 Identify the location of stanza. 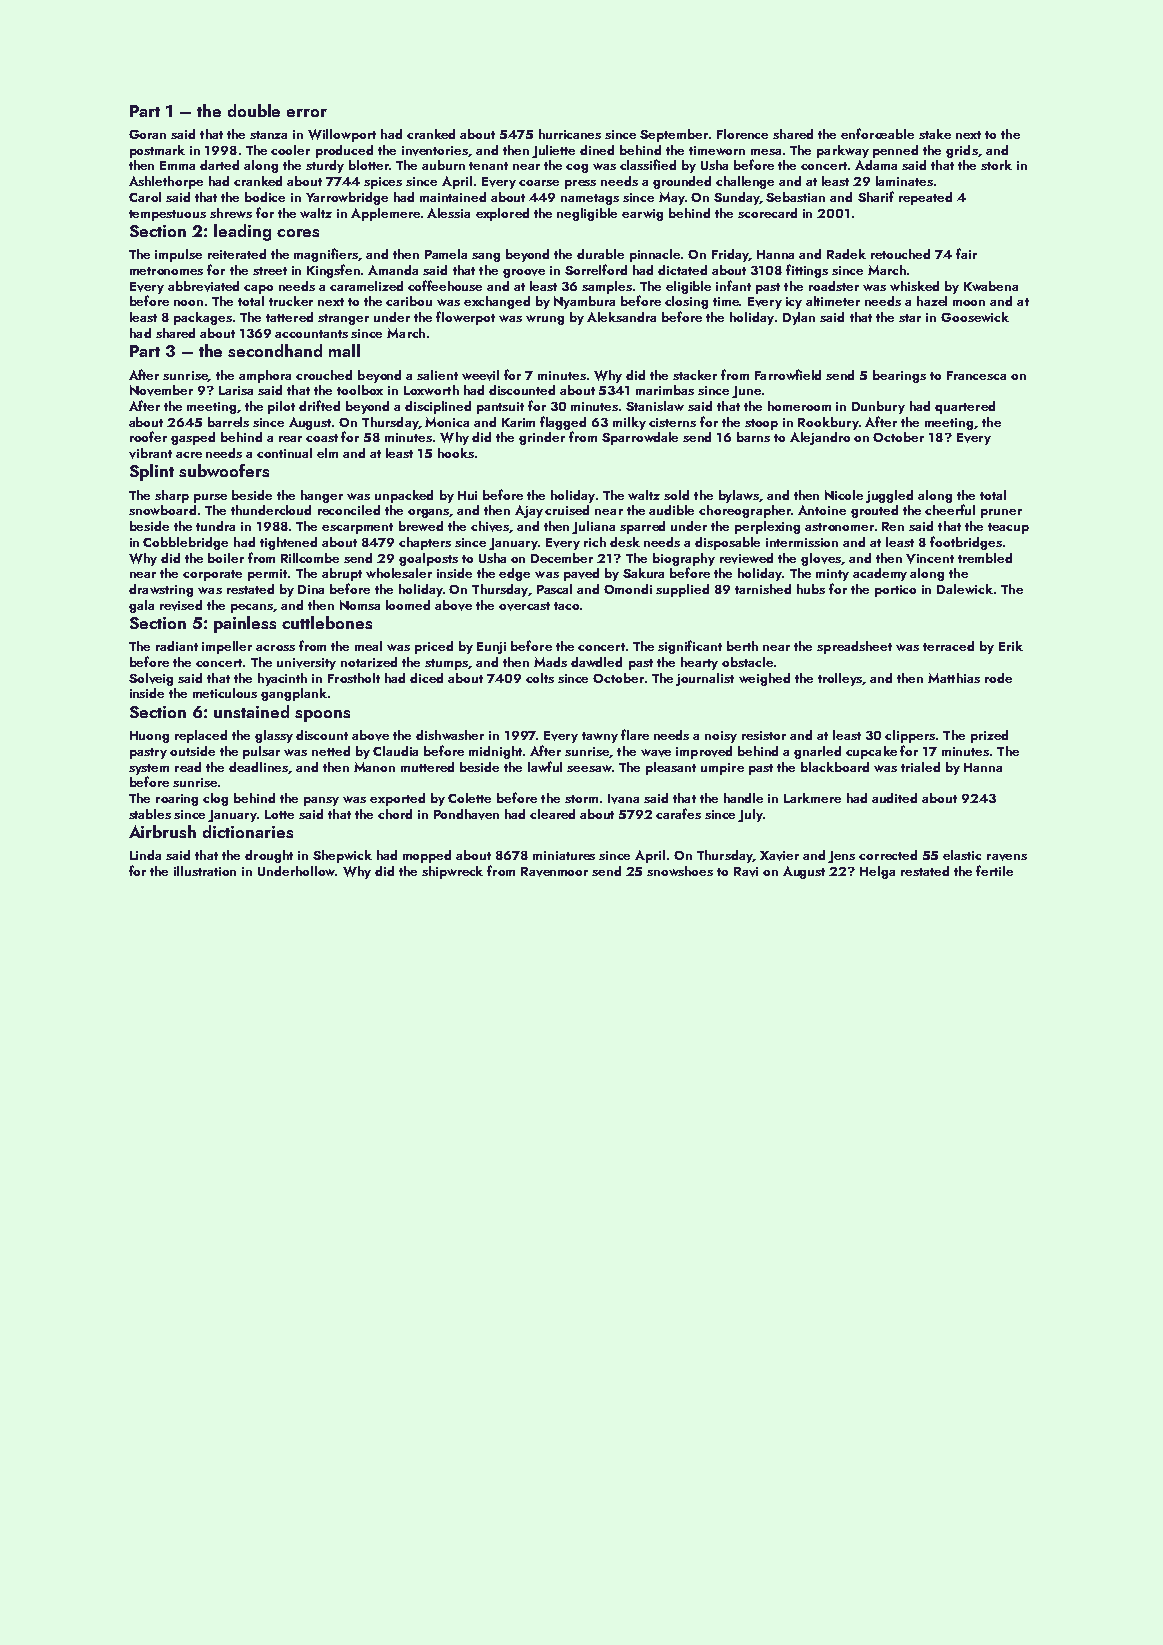
(268, 135).
